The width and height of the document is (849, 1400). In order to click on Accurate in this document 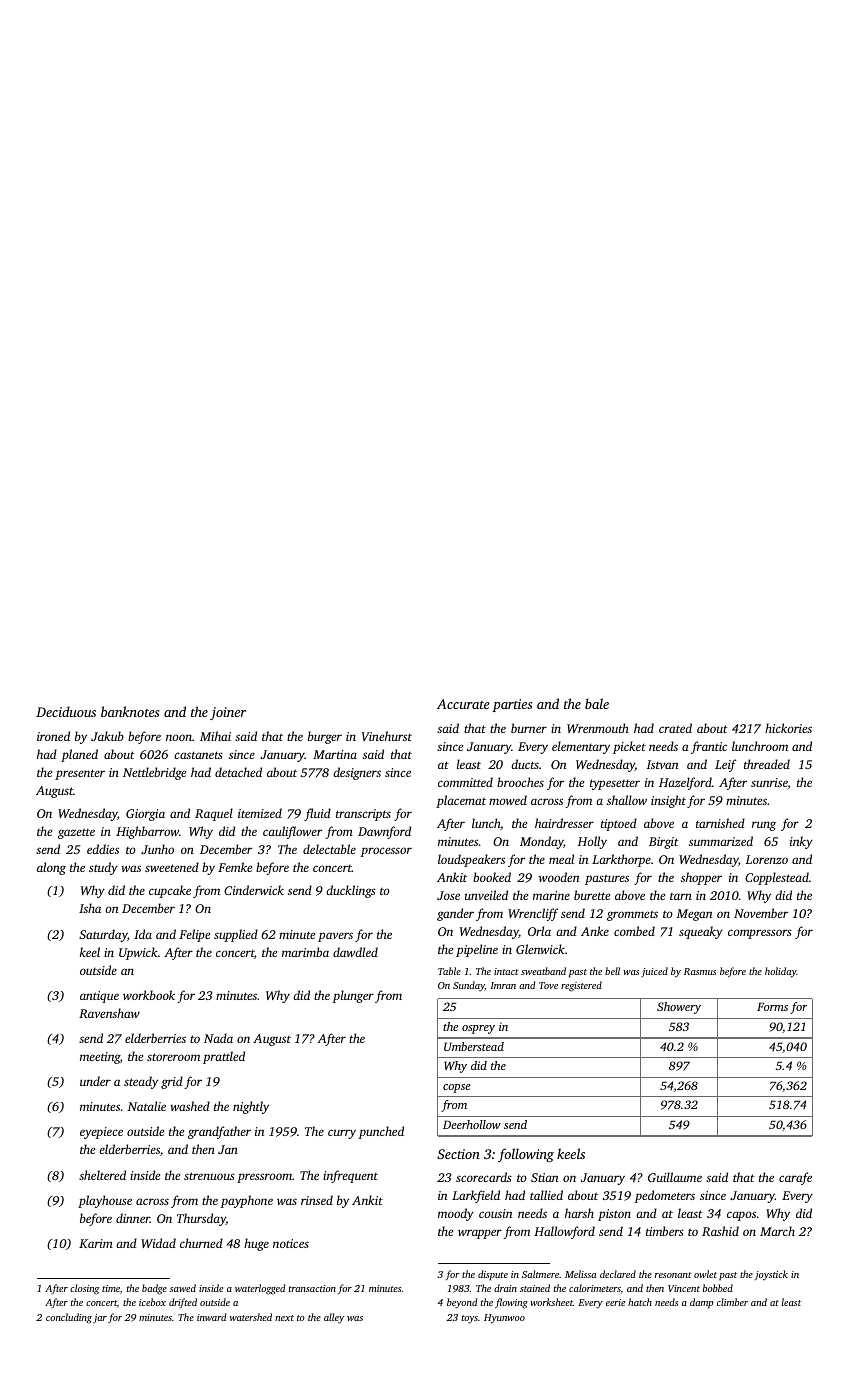, I will do `click(463, 704)`.
